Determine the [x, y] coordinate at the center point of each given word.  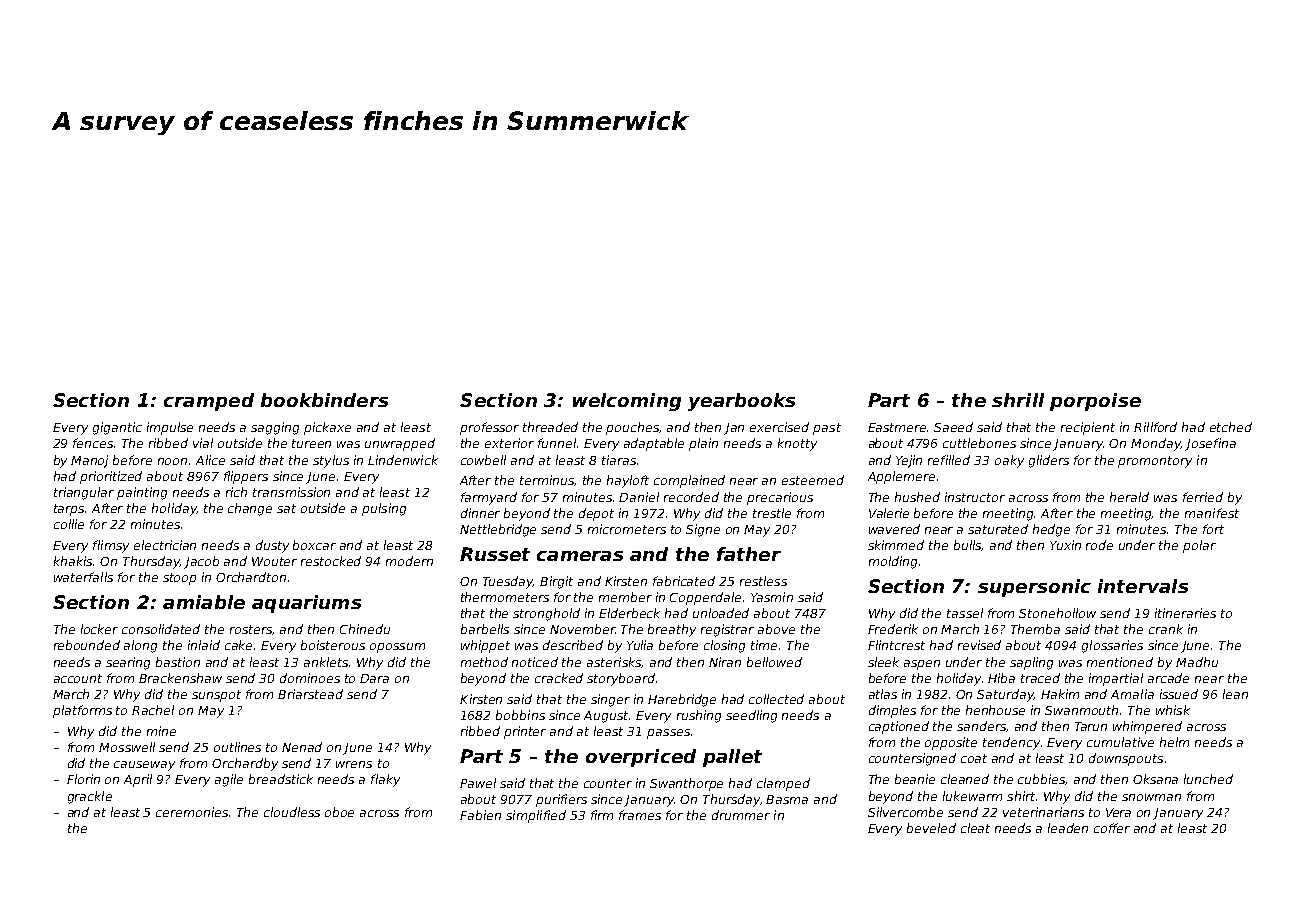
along [140, 646]
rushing [699, 716]
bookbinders [324, 400]
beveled [931, 828]
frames [640, 815]
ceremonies [192, 812]
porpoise [1095, 402]
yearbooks [741, 402]
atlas [883, 694]
